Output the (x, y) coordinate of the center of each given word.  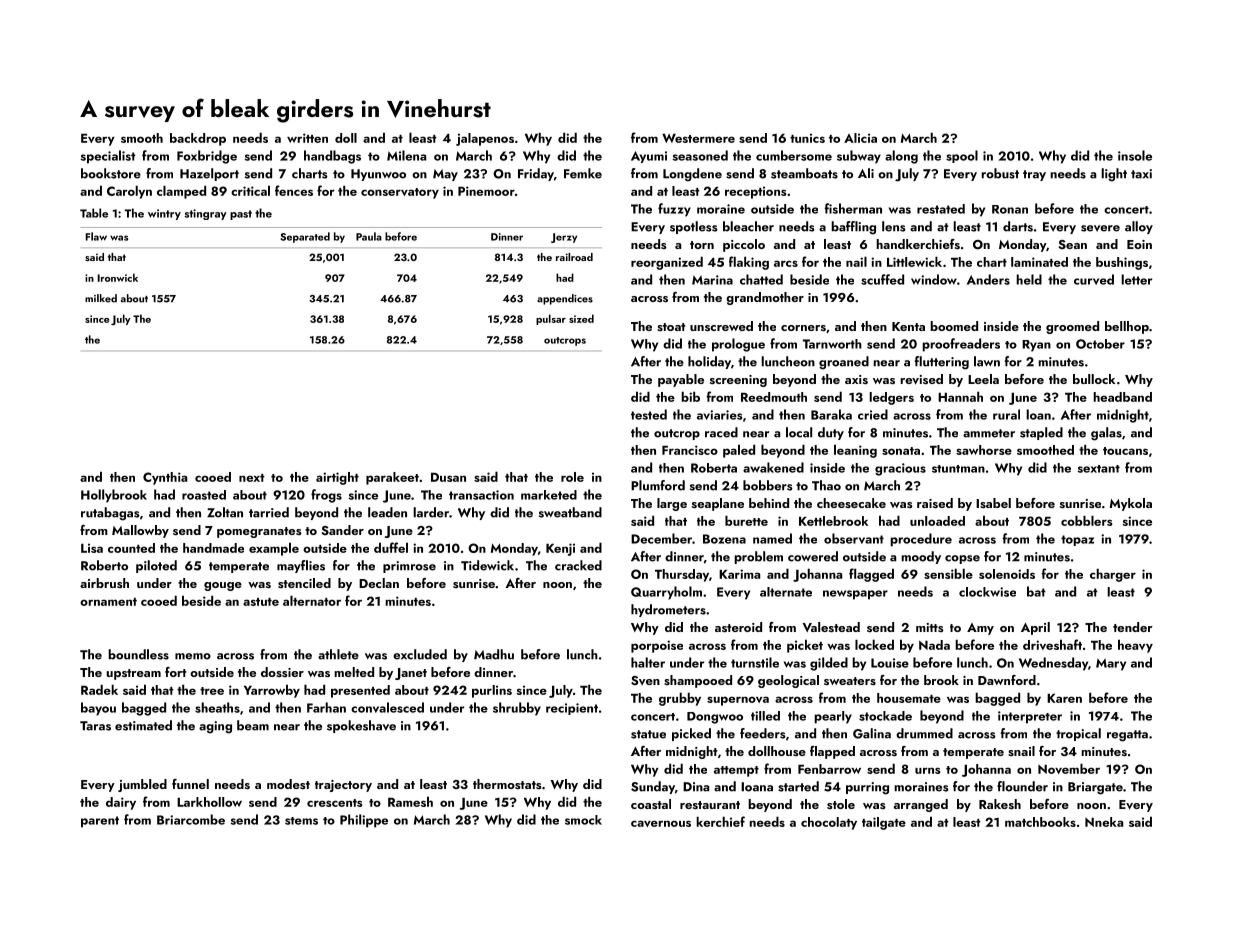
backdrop (198, 139)
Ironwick (118, 277)
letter (1136, 279)
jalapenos (485, 139)
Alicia (860, 138)
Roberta (714, 468)
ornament (108, 602)
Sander (343, 530)
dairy (121, 803)
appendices (565, 299)
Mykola (1131, 504)
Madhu (494, 654)
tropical (1078, 734)
